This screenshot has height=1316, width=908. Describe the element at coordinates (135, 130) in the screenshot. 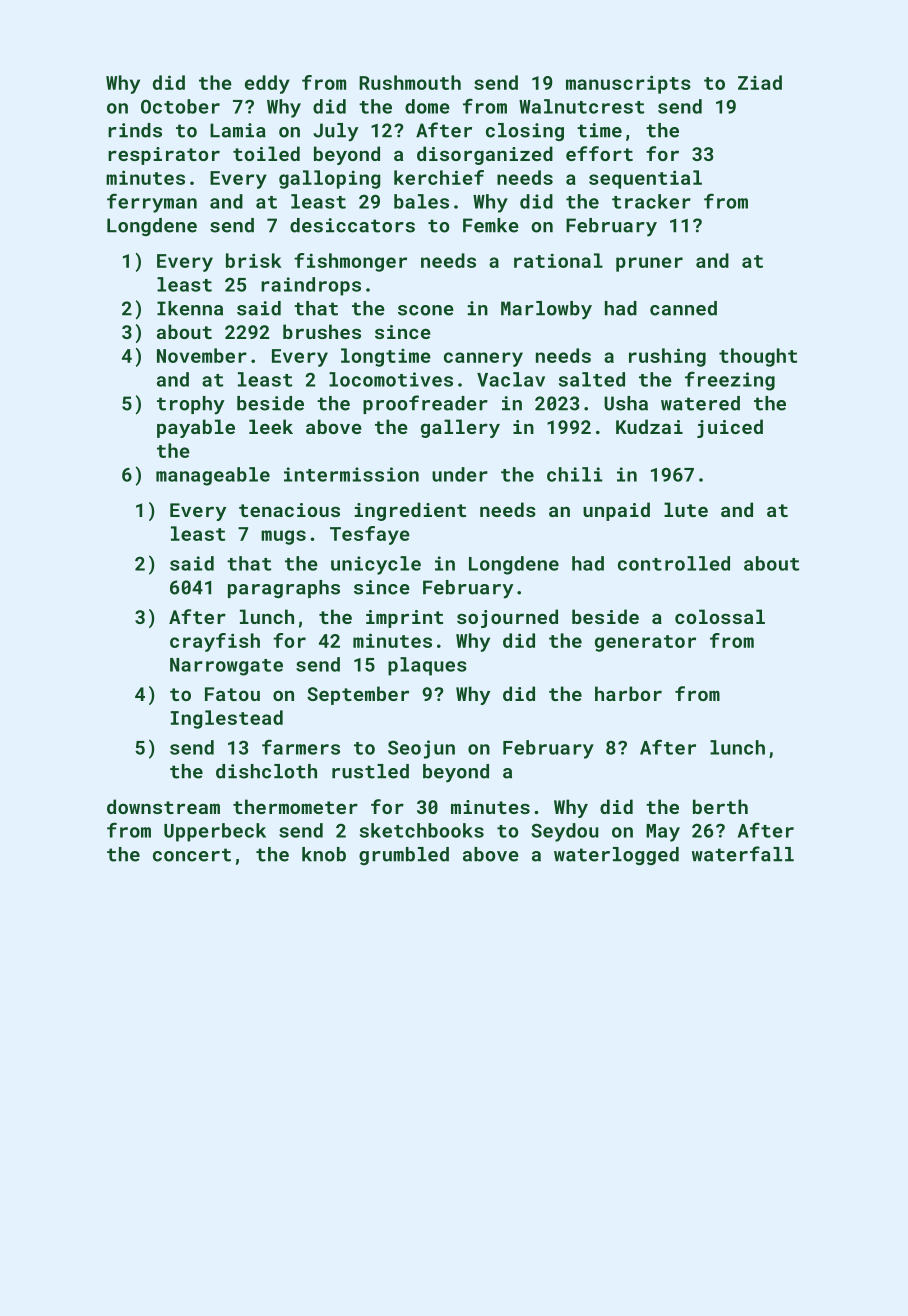

I see `rinds` at that location.
